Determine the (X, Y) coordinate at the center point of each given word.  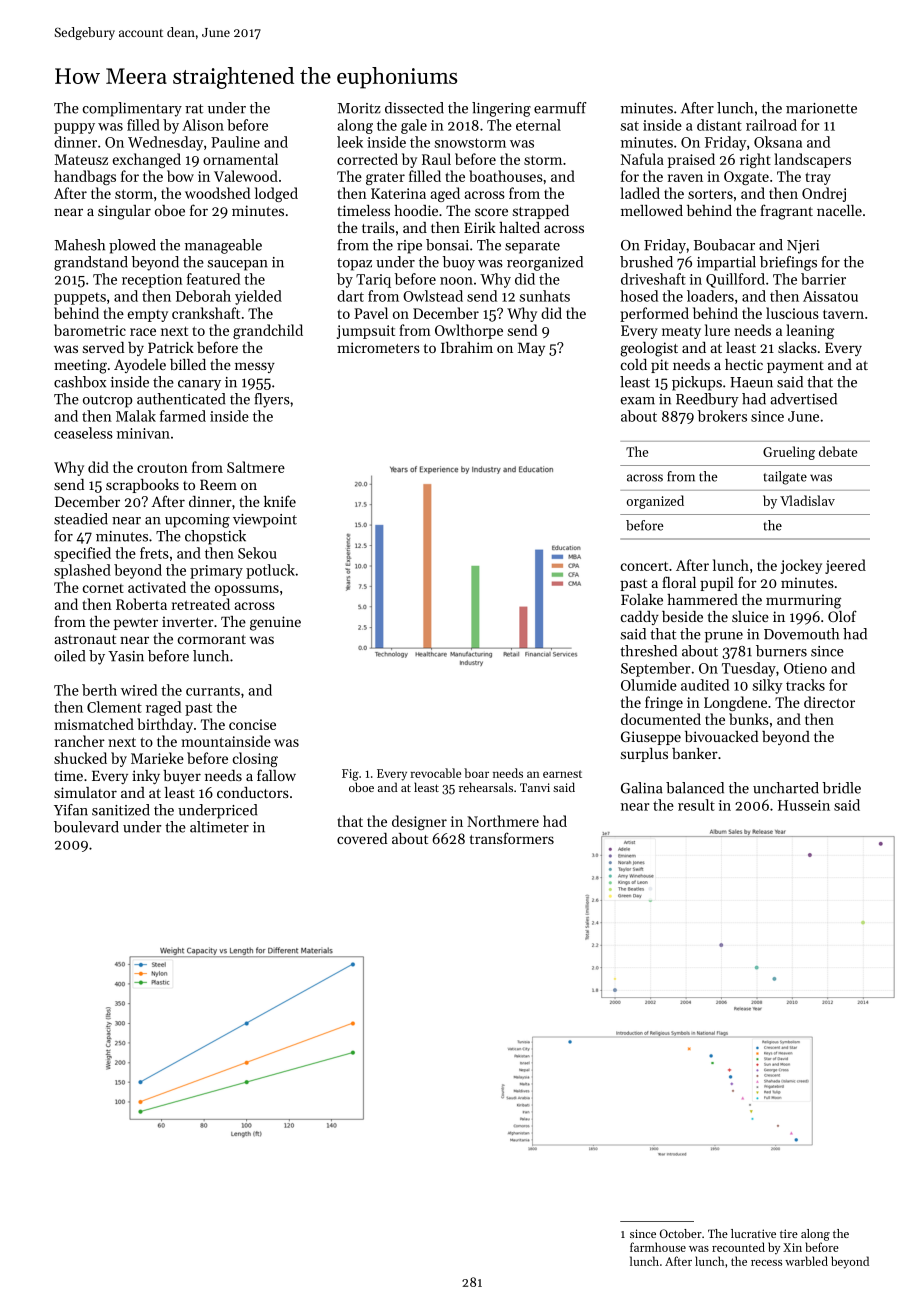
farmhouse (658, 1247)
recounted (738, 1247)
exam (638, 401)
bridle (841, 788)
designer (419, 822)
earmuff (560, 108)
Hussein (804, 805)
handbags (85, 177)
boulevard (86, 827)
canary (199, 385)
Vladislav (807, 500)
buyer (182, 777)
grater (385, 178)
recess (766, 1263)
